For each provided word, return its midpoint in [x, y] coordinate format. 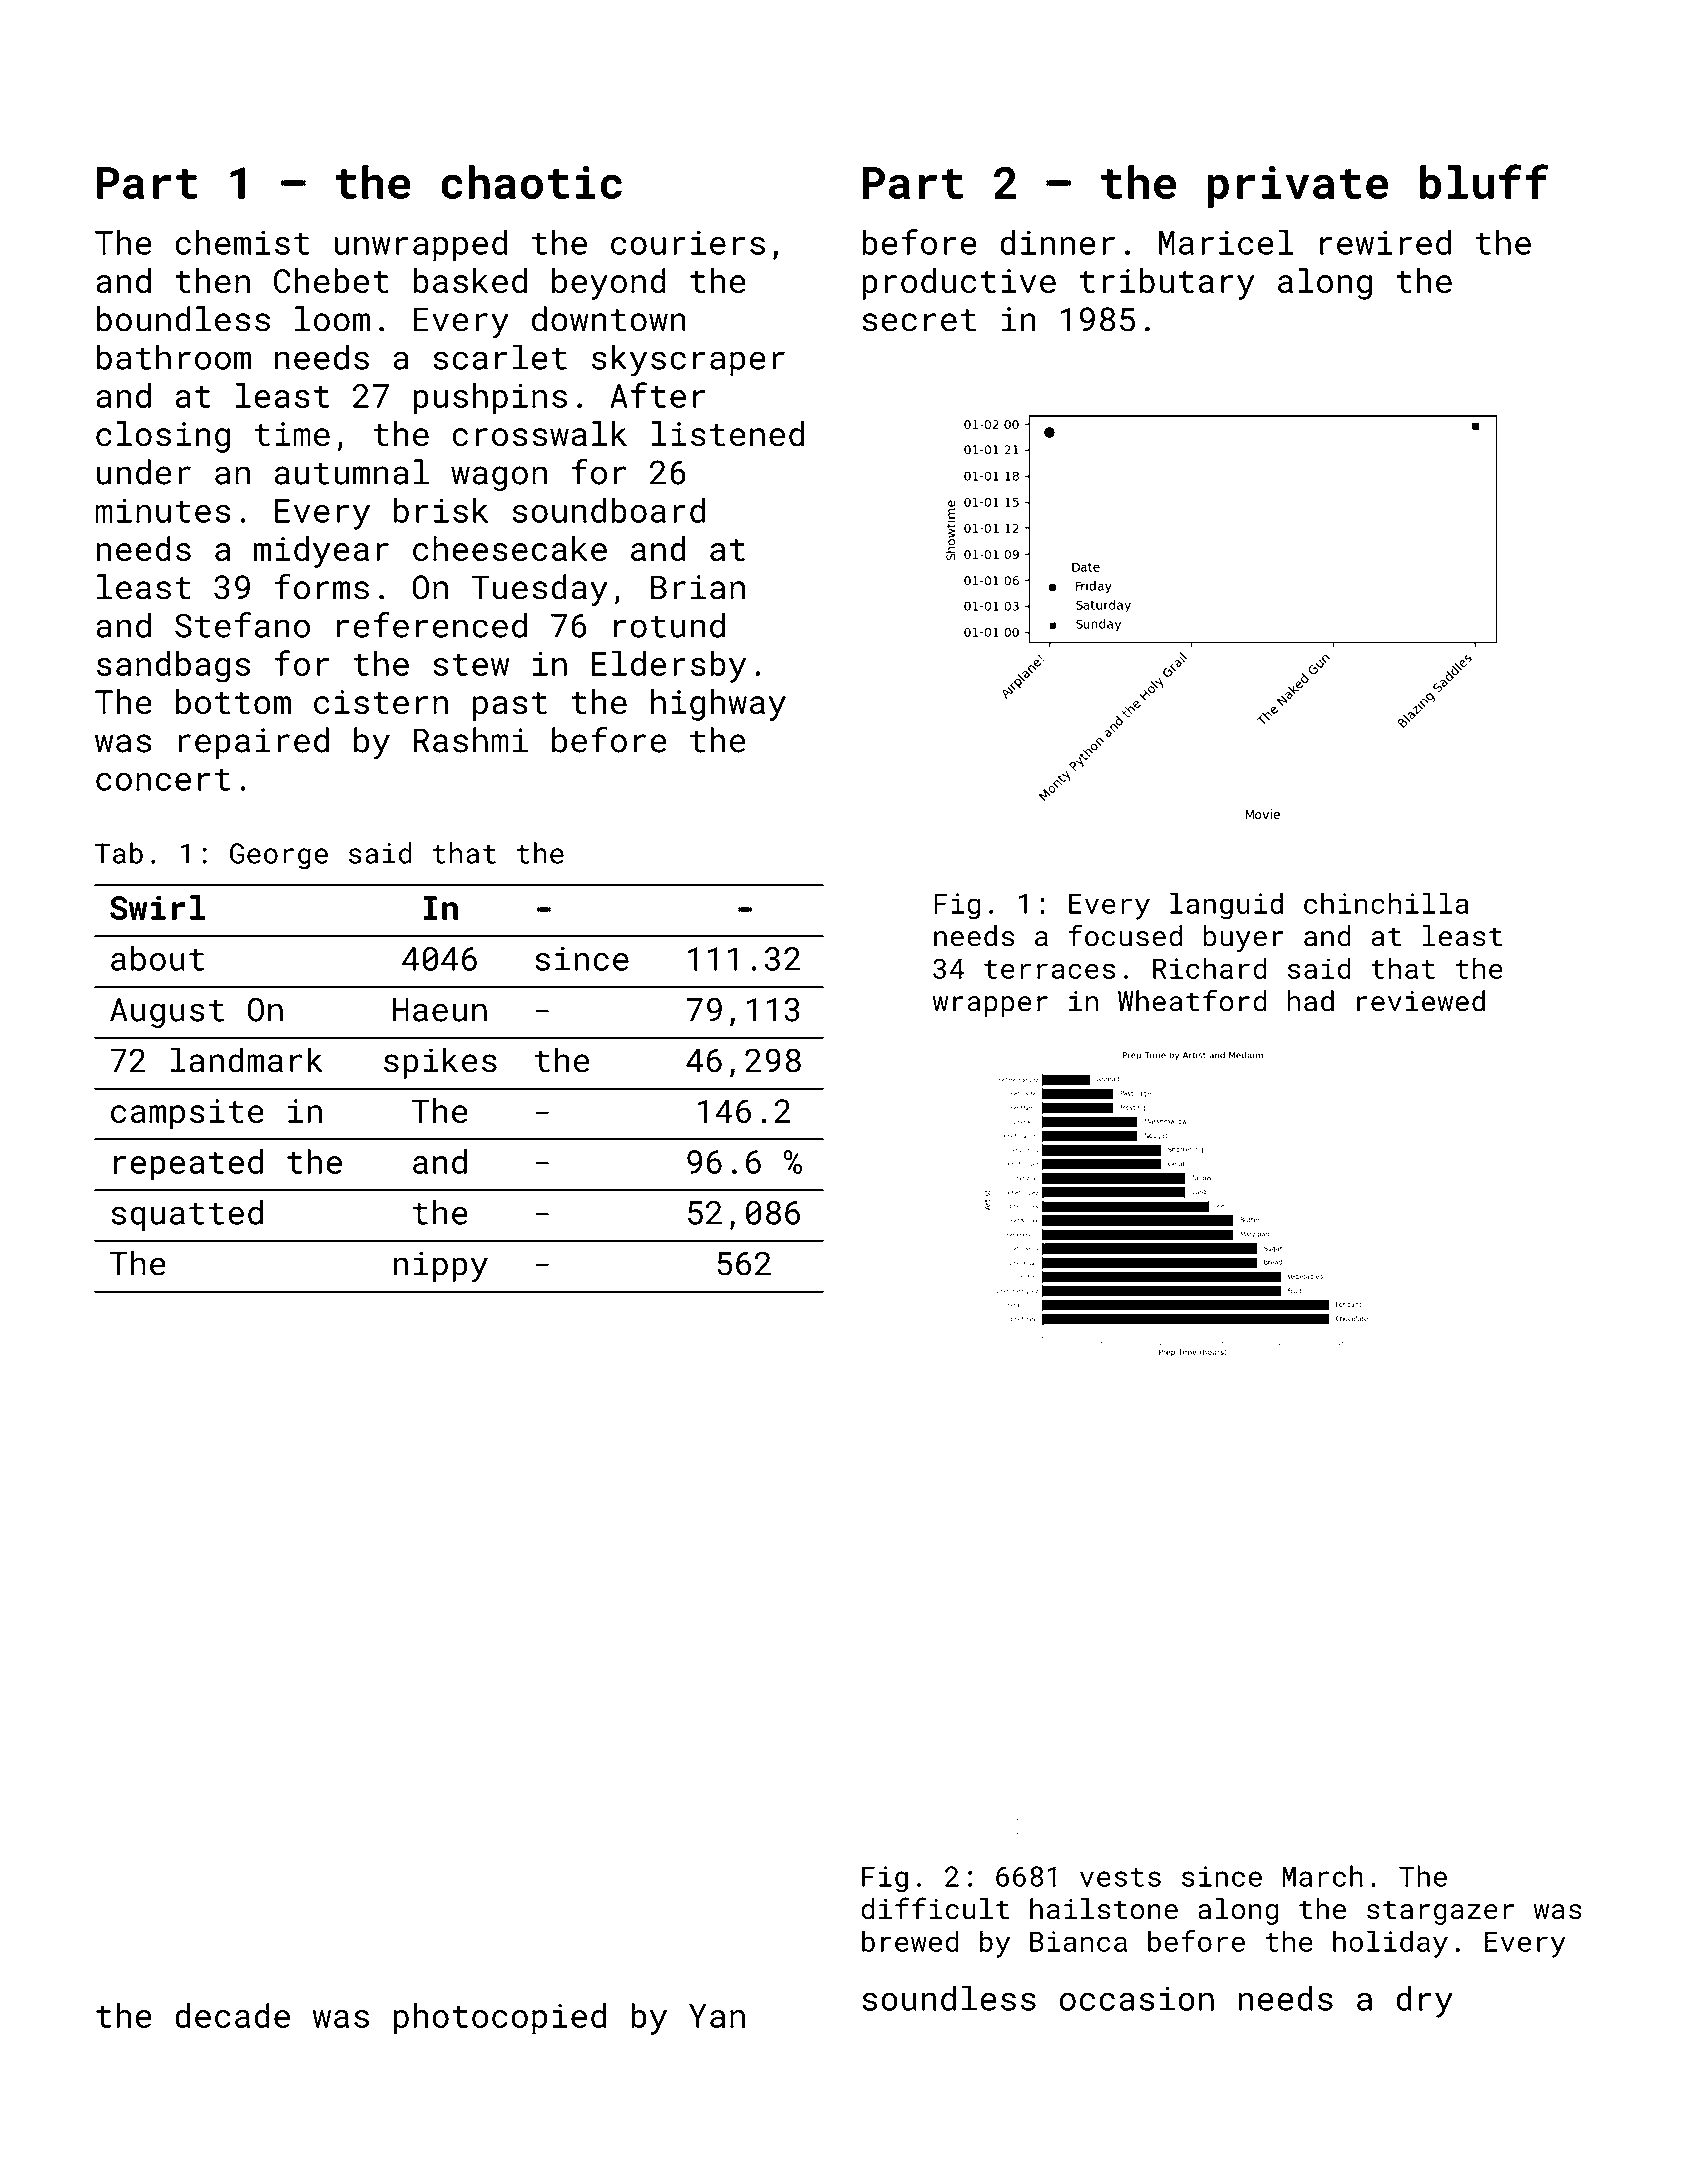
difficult [935, 1908]
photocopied [500, 2019]
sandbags [173, 667]
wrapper [990, 1006]
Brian [698, 587]
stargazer [1440, 1912]
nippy [441, 1266]
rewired [1385, 242]
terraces [1049, 969]
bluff [1484, 181]
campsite [187, 1114]
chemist [242, 242]
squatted [187, 1215]
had [1311, 1001]
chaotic [531, 182]
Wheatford [1192, 1000]
